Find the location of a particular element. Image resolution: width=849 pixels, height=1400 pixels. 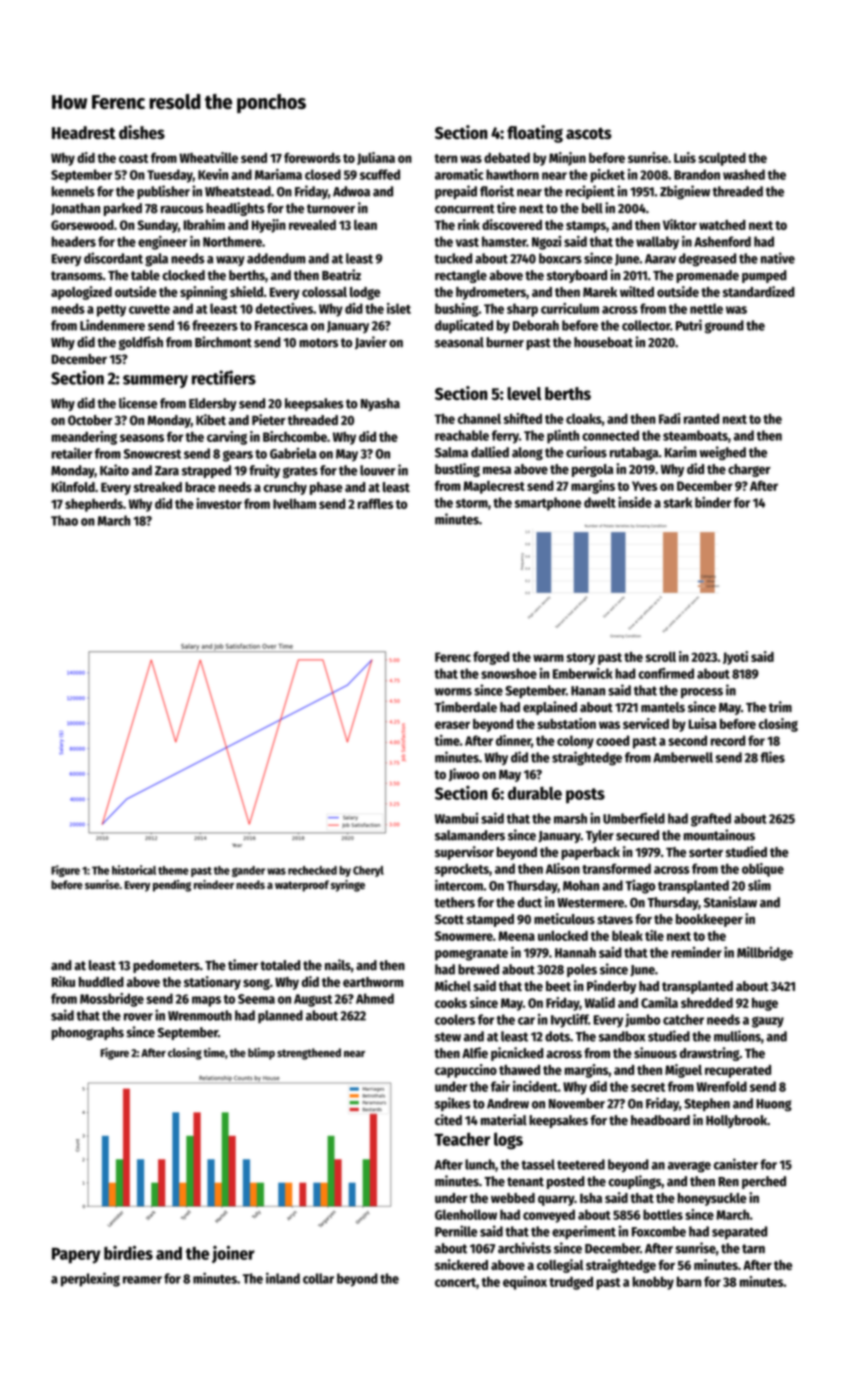

dishes is located at coordinates (142, 132).
